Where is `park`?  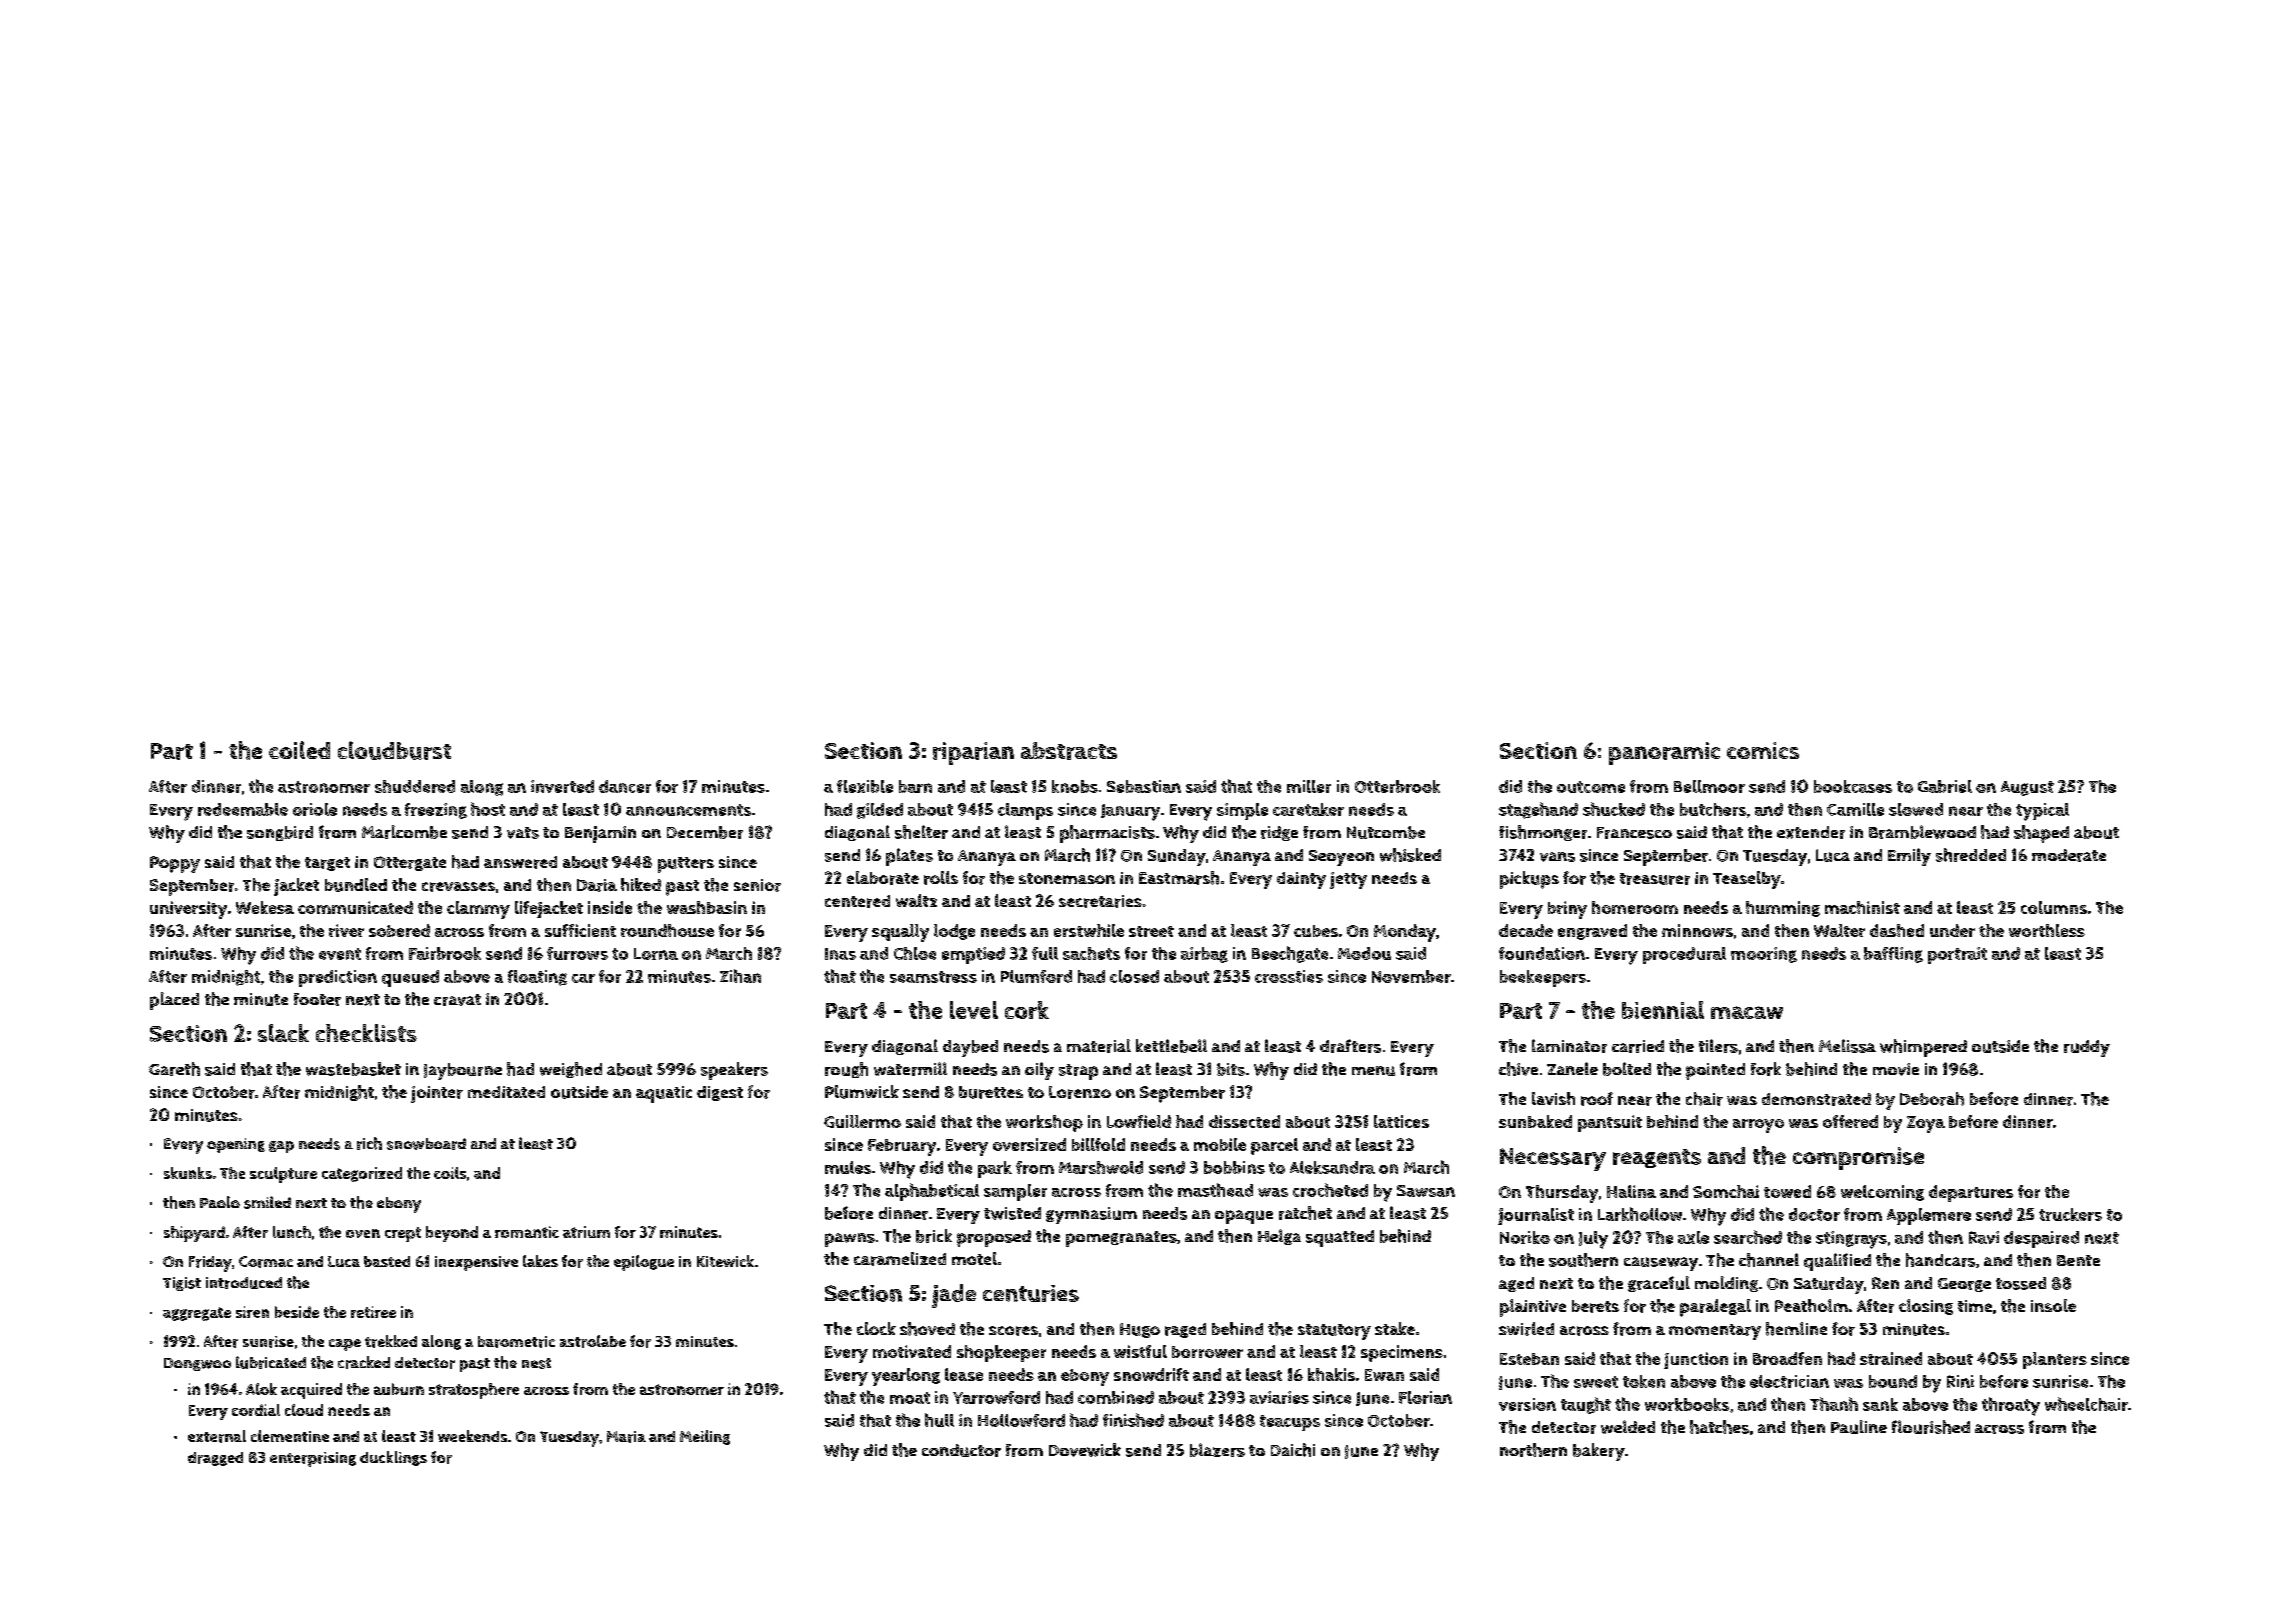 park is located at coordinates (995, 1169).
